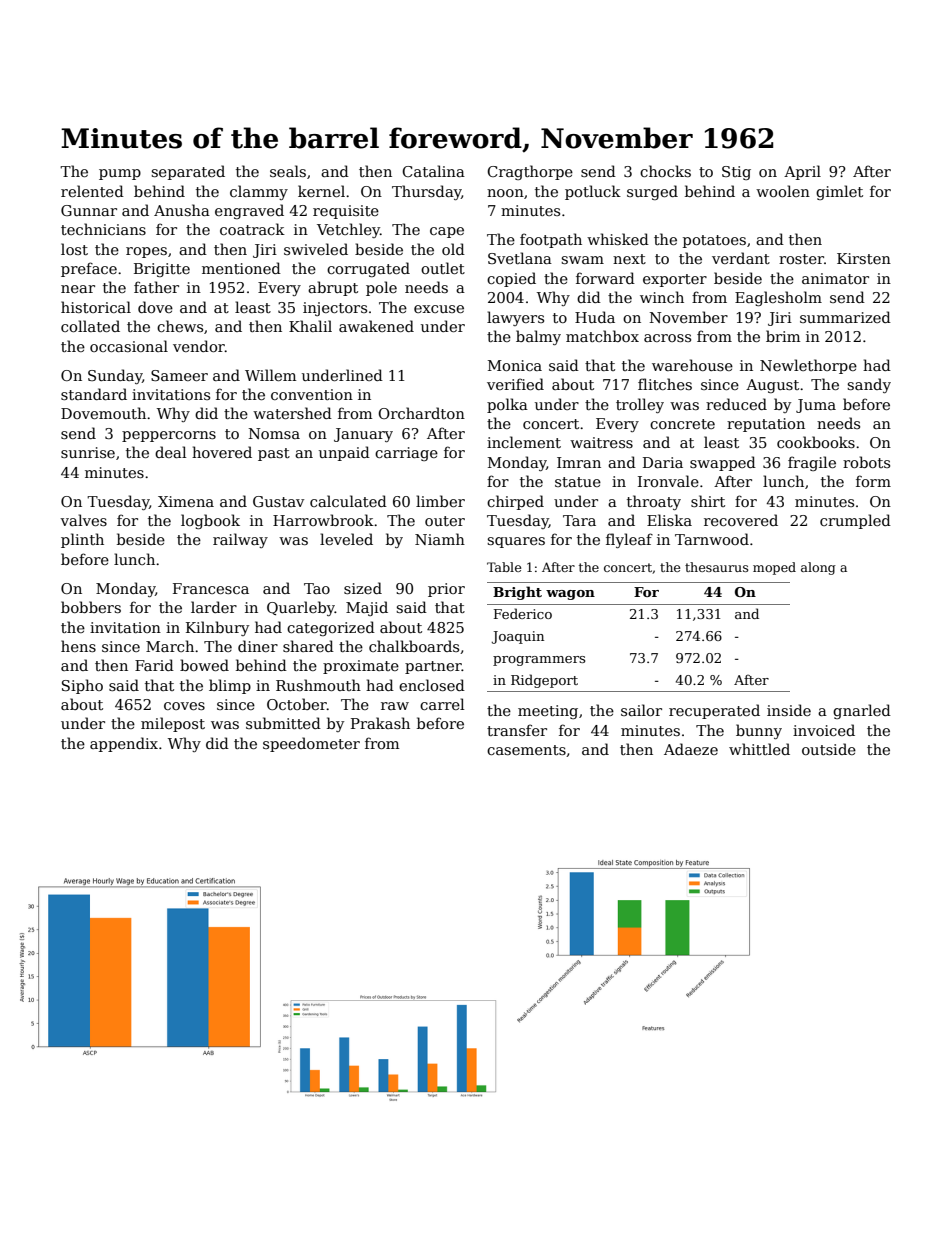 The width and height of the image is (952, 1233). Describe the element at coordinates (682, 424) in the image. I see `concrete` at that location.
